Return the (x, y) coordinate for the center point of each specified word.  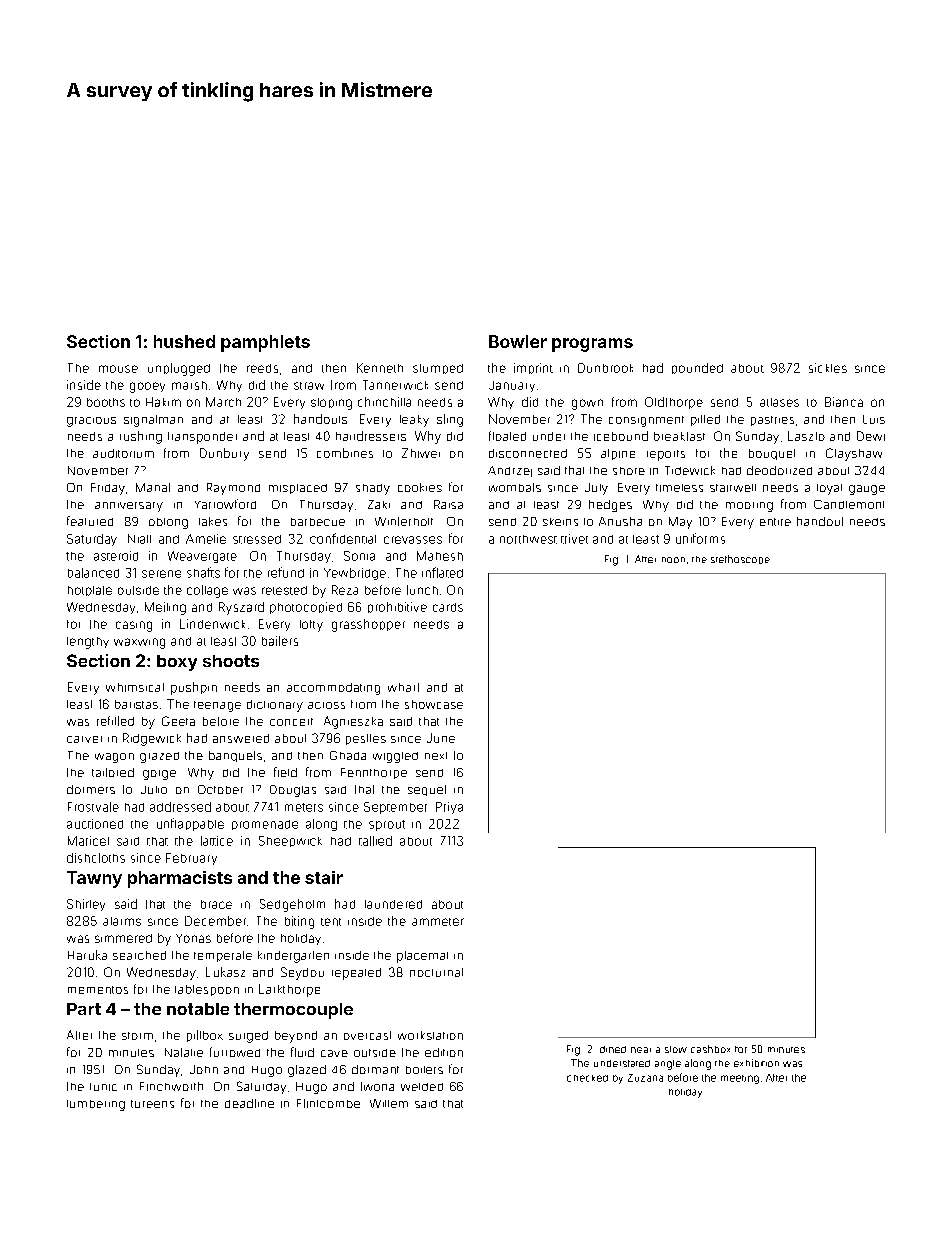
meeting (740, 1079)
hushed (184, 341)
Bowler (518, 341)
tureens (152, 1104)
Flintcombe (328, 1103)
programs (592, 345)
